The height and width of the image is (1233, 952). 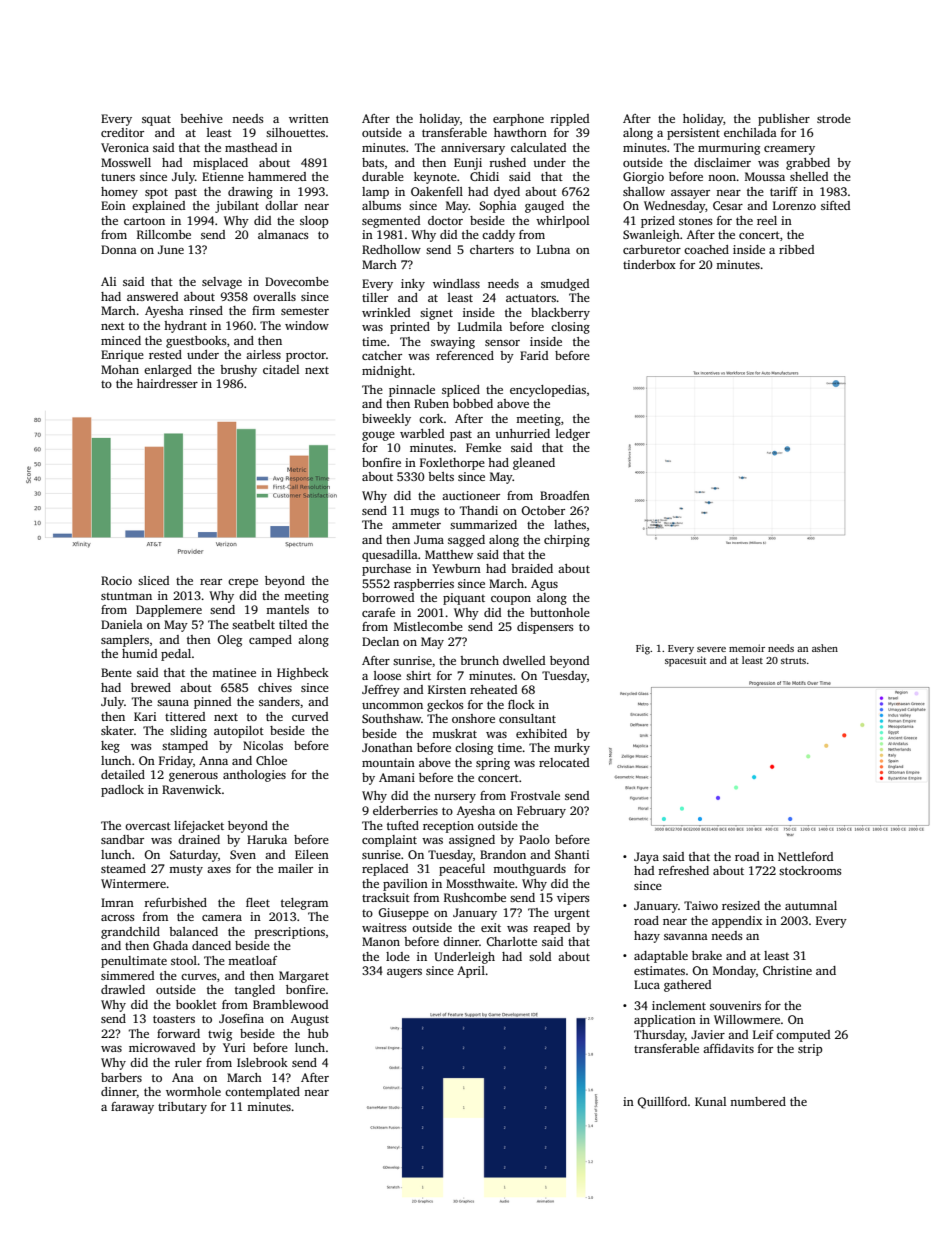 What do you see at coordinates (569, 120) in the image?
I see `rippled` at bounding box center [569, 120].
